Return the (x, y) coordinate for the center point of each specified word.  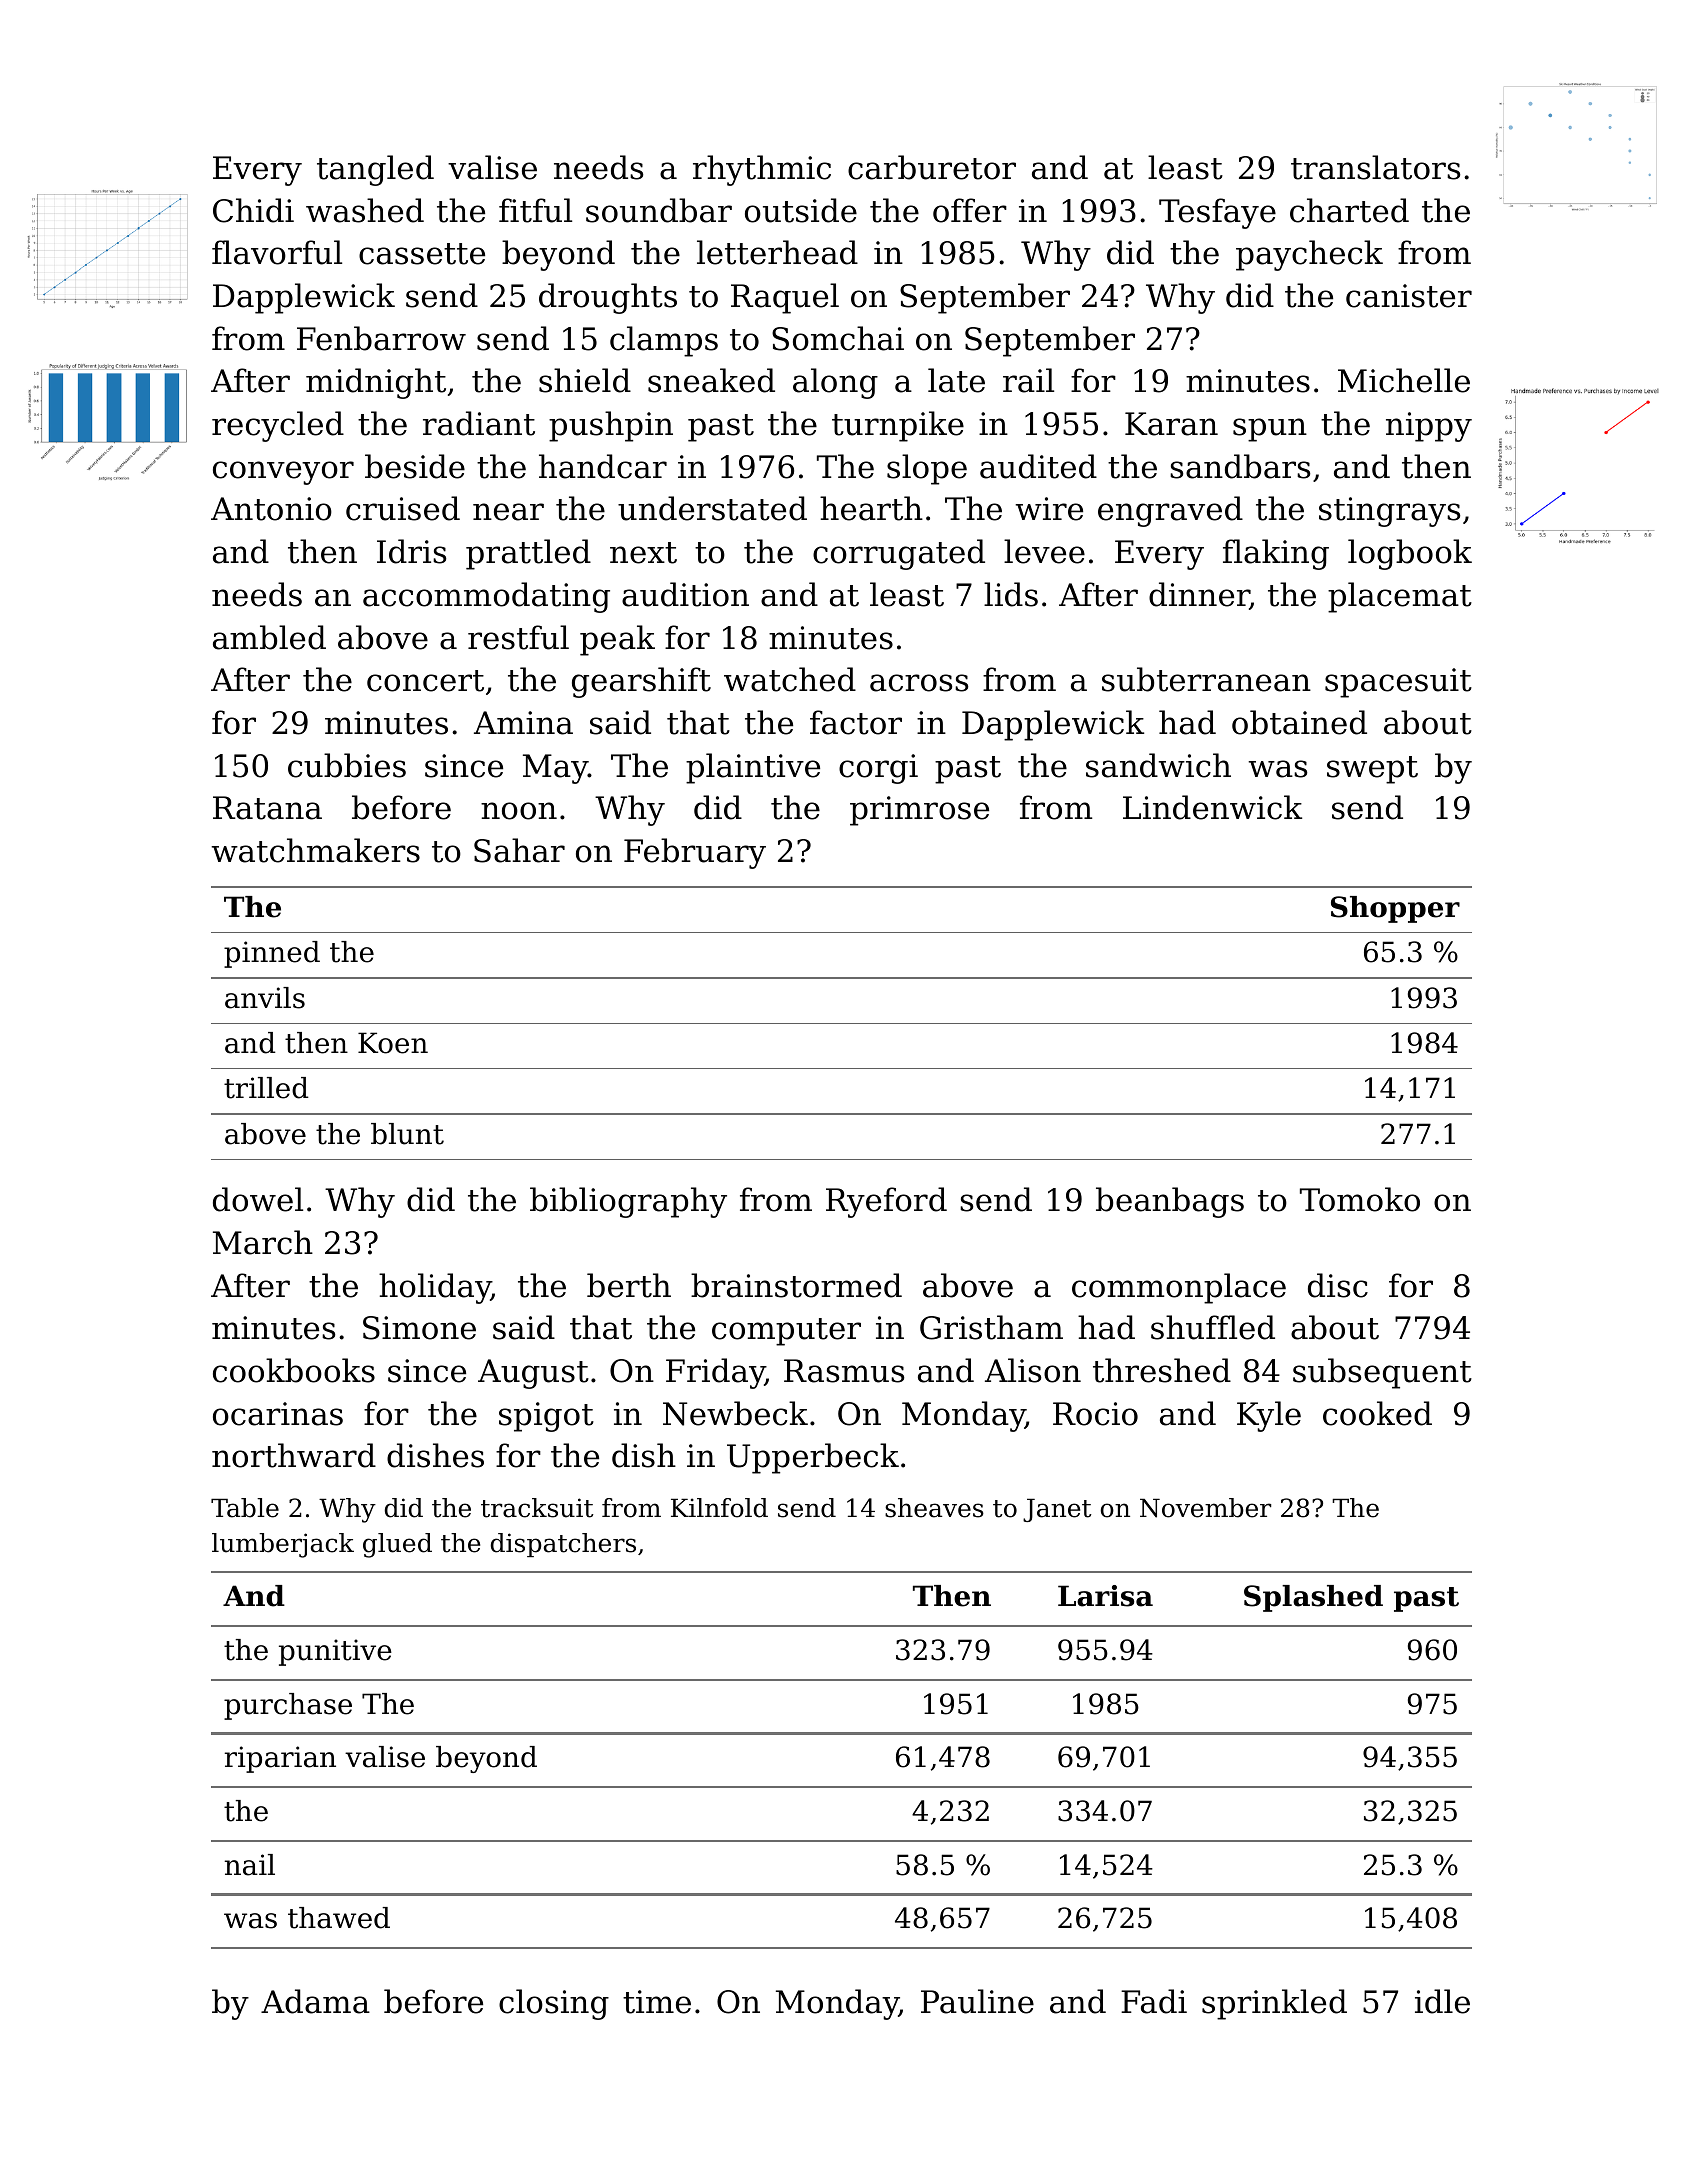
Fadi (1154, 2001)
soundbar (659, 210)
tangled (375, 170)
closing (554, 2004)
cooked (1377, 1413)
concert (425, 681)
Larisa (1105, 1596)
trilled (266, 1088)
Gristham (991, 1327)
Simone (419, 1328)
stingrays (1389, 512)
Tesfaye (1217, 213)
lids (1011, 594)
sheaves (934, 1508)
